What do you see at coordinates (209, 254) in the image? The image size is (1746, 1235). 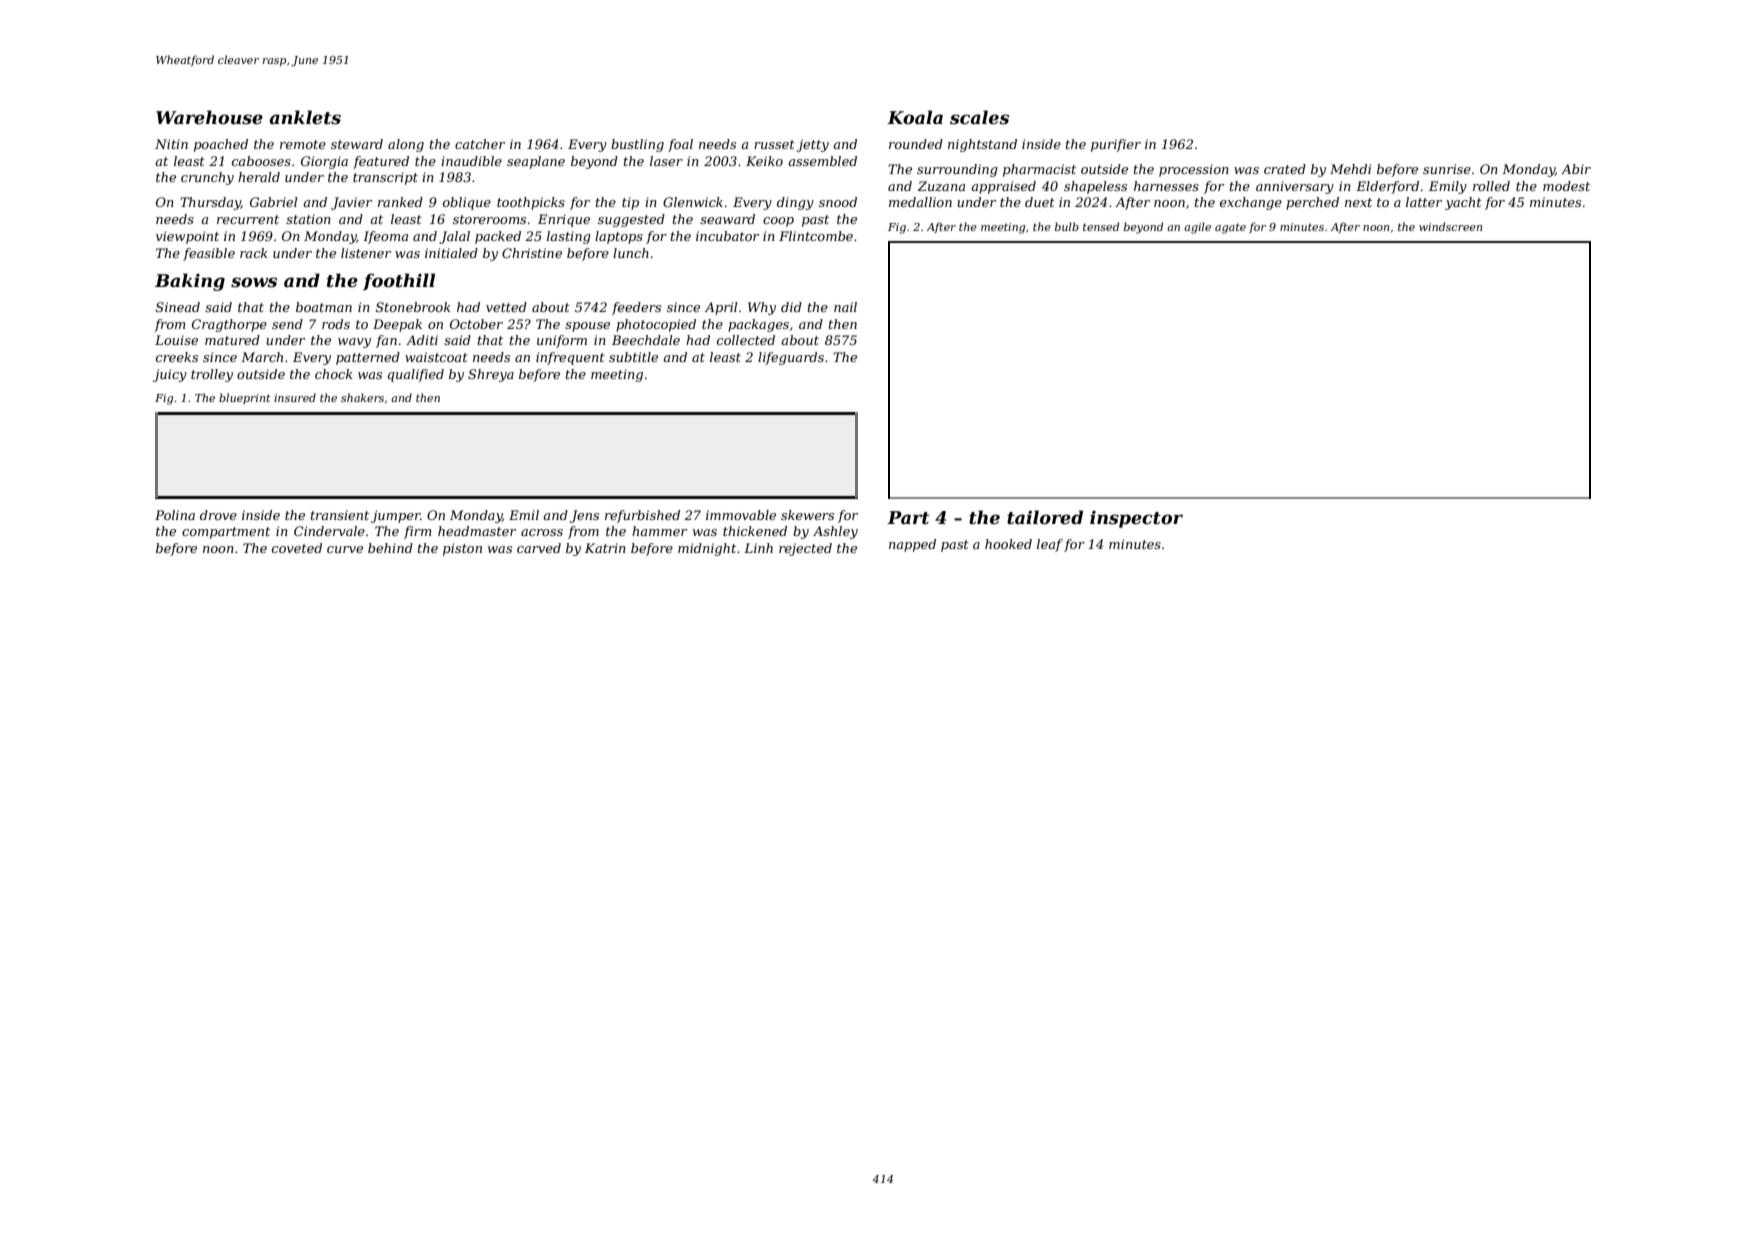 I see `feasible` at bounding box center [209, 254].
